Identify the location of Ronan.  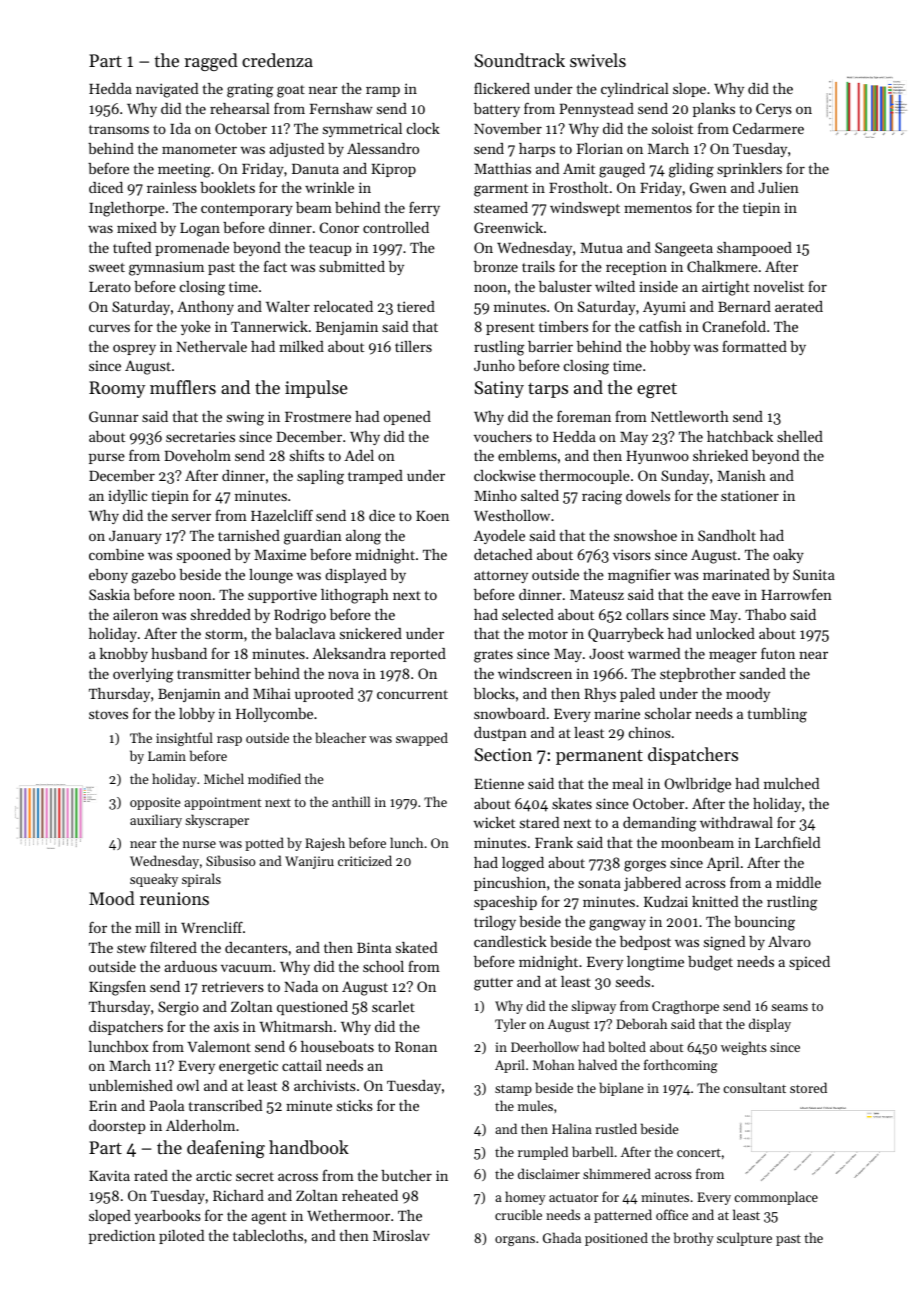
(416, 1046).
